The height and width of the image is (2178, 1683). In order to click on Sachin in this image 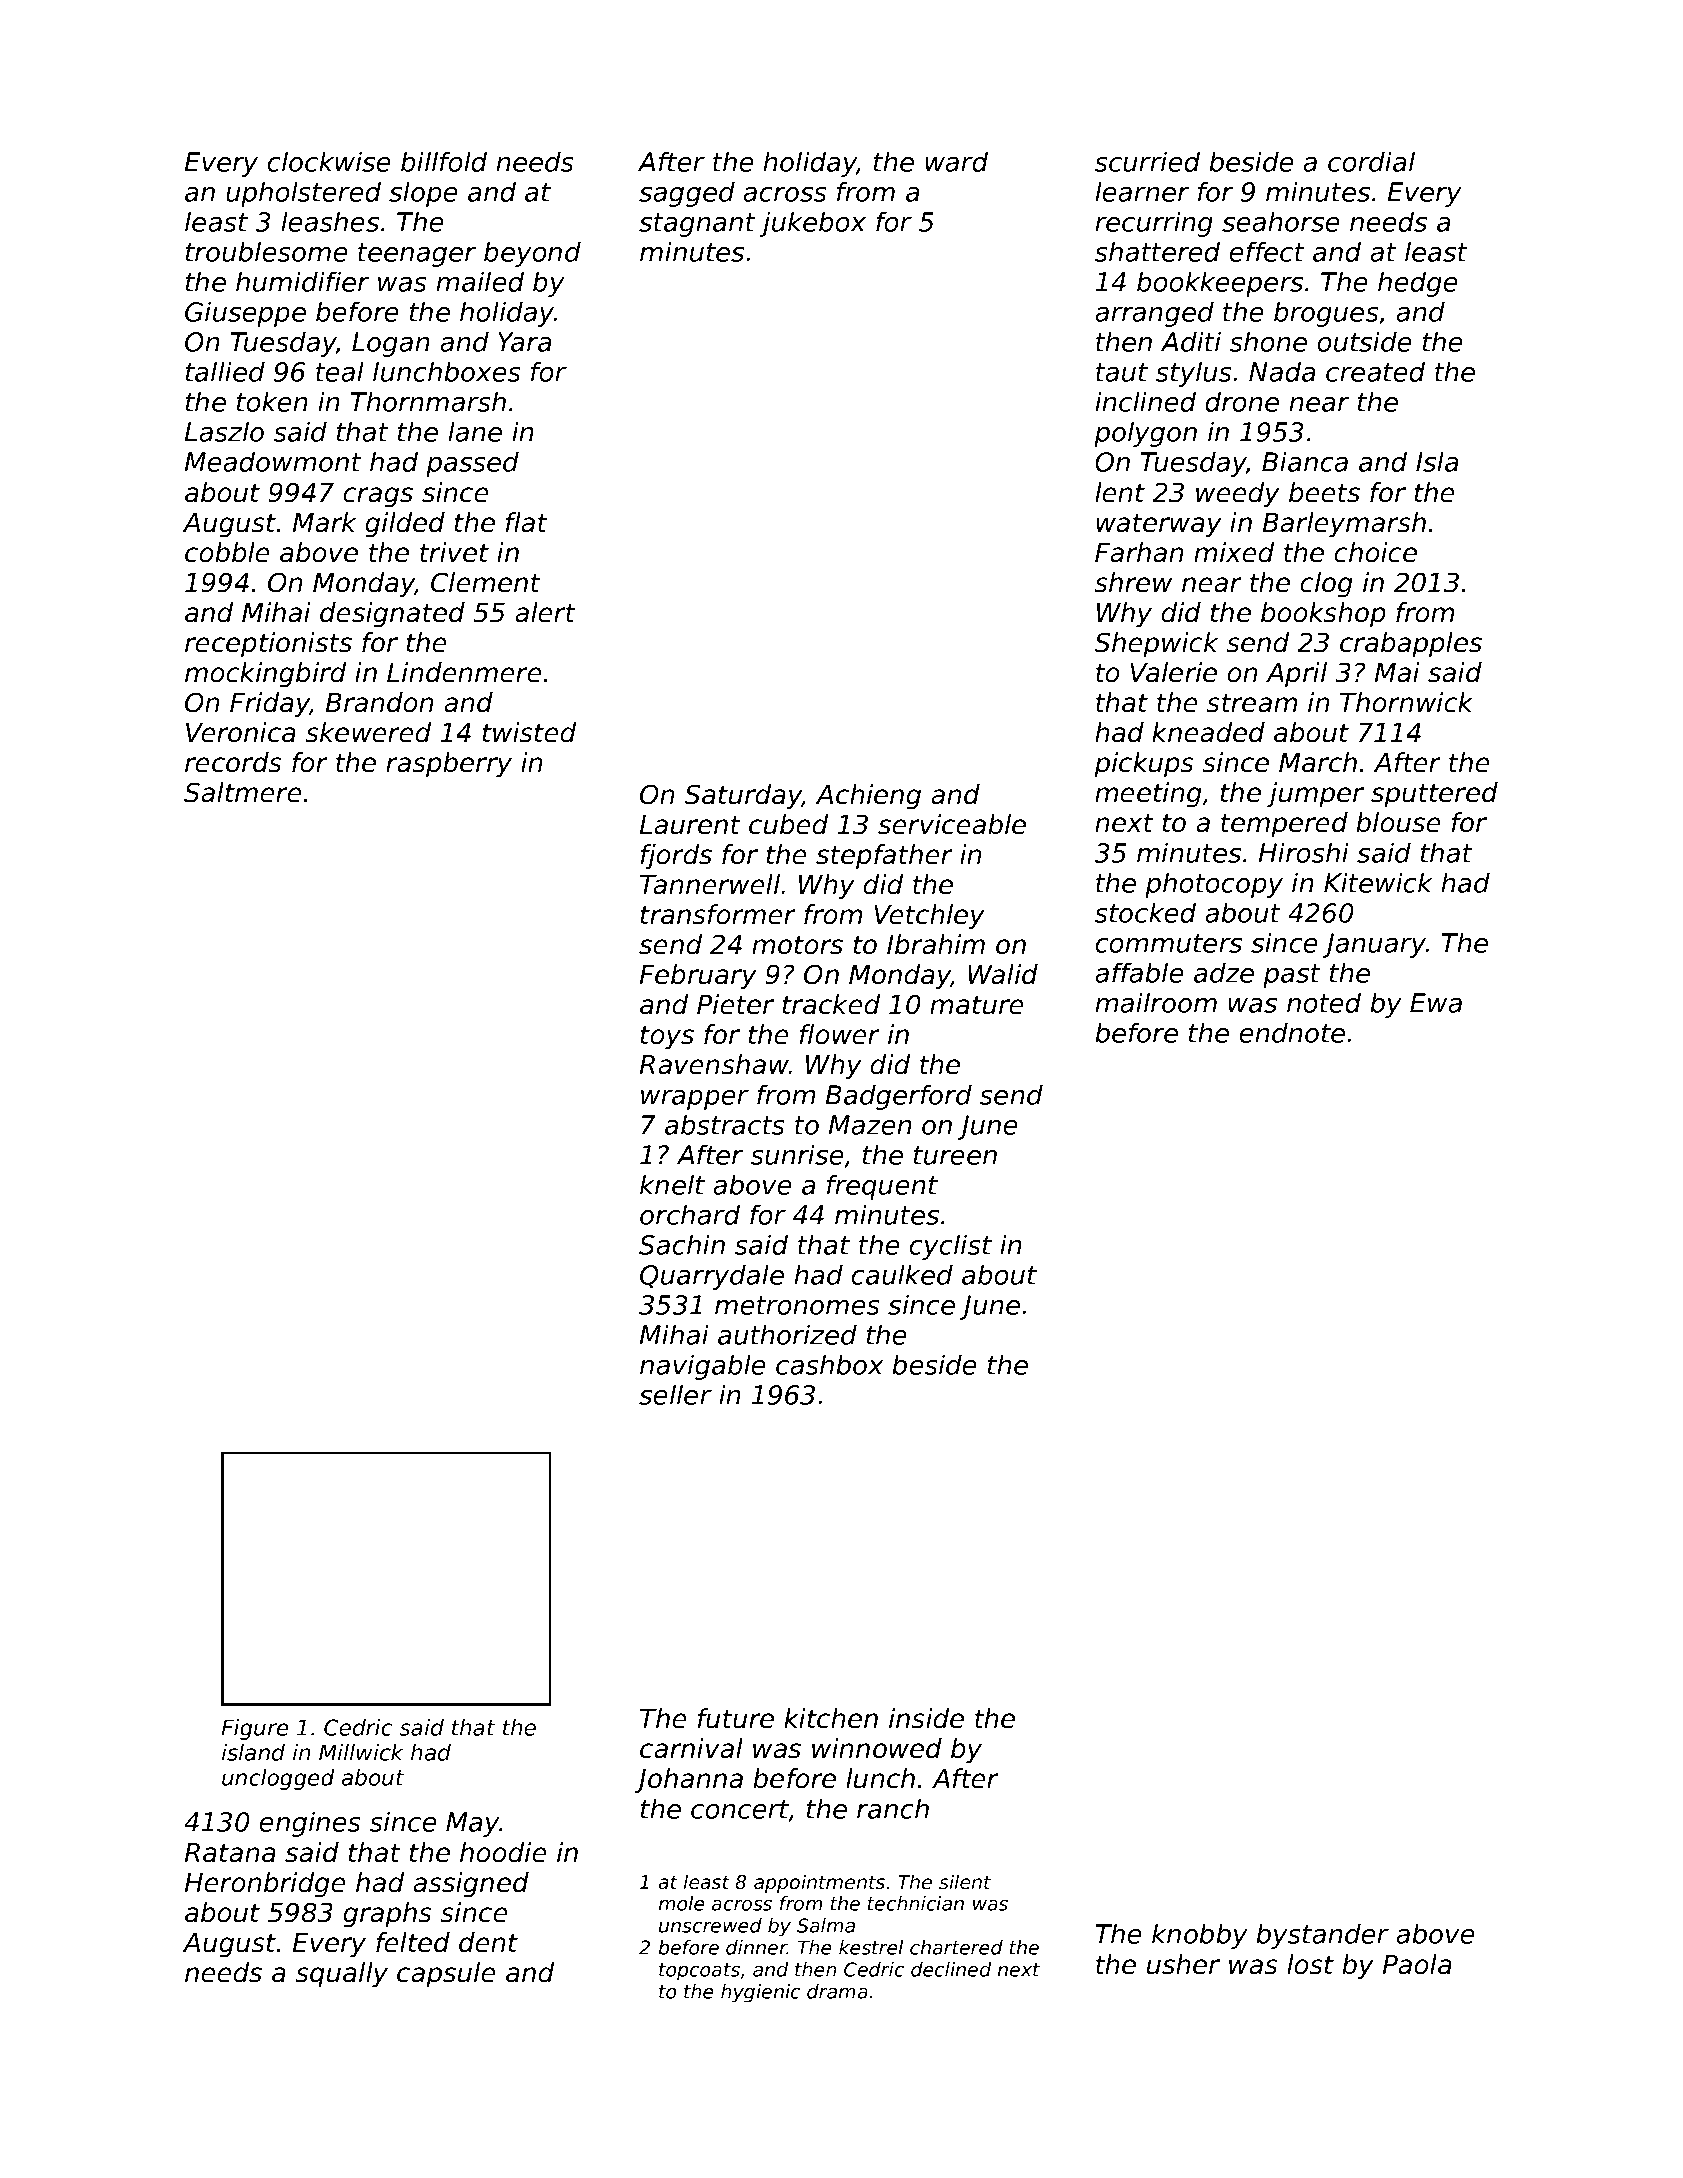, I will do `click(682, 1244)`.
